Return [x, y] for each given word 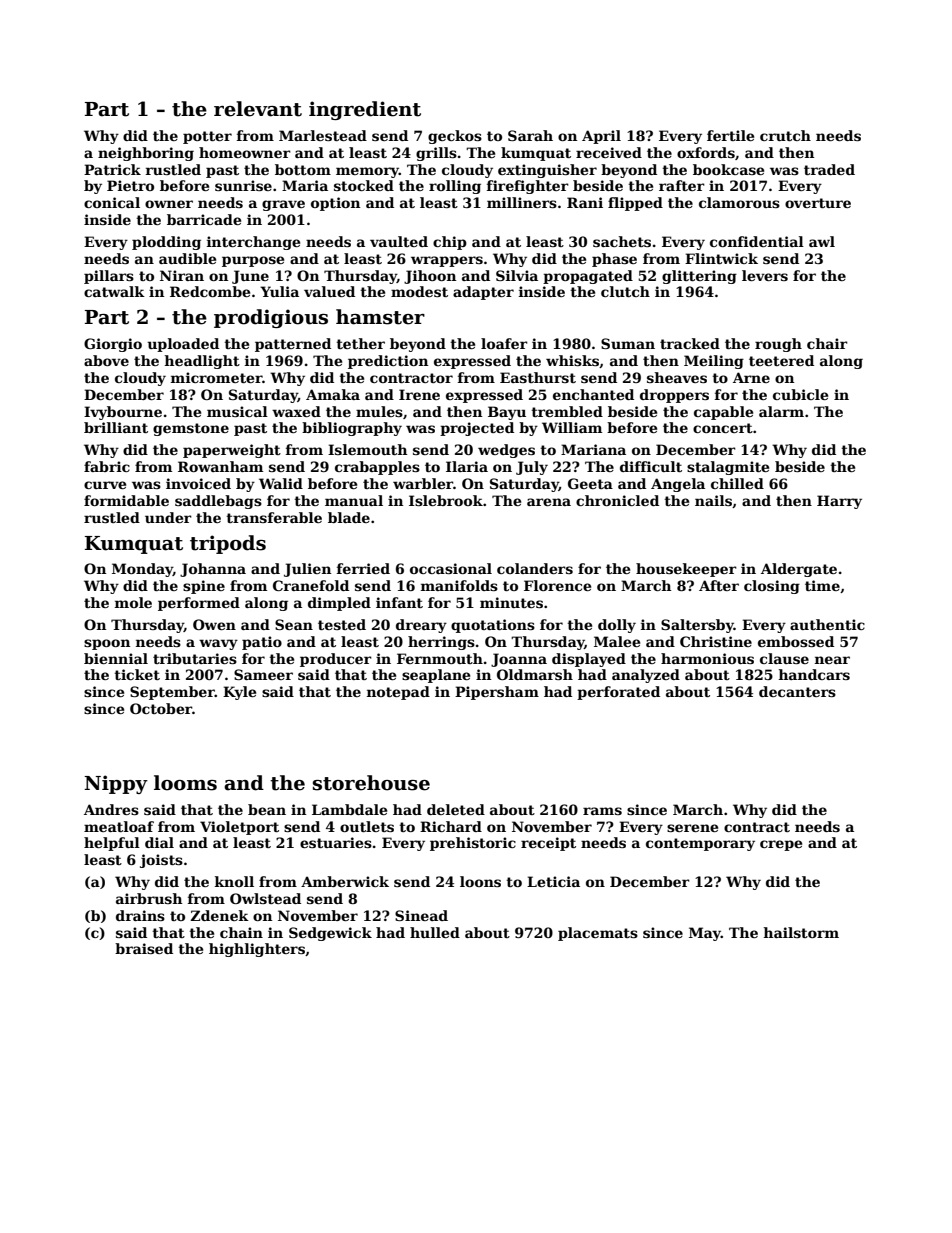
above [106, 360]
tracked [690, 343]
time [822, 585]
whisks [572, 360]
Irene [419, 394]
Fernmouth [440, 658]
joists [161, 861]
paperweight [232, 451]
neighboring [146, 154]
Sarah [530, 135]
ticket [137, 674]
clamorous [739, 202]
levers [765, 275]
